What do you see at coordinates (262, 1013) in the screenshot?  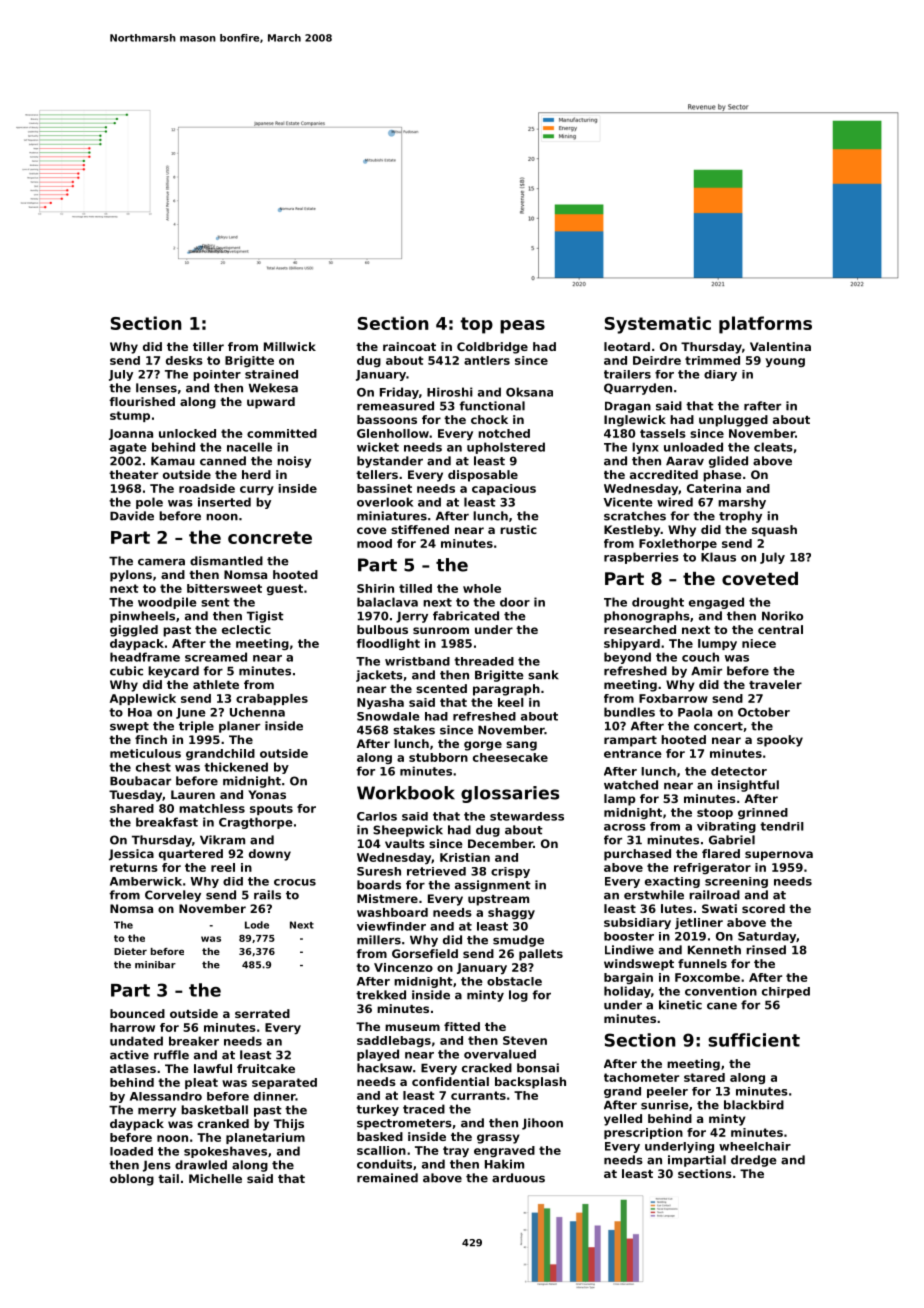 I see `serrated` at bounding box center [262, 1013].
